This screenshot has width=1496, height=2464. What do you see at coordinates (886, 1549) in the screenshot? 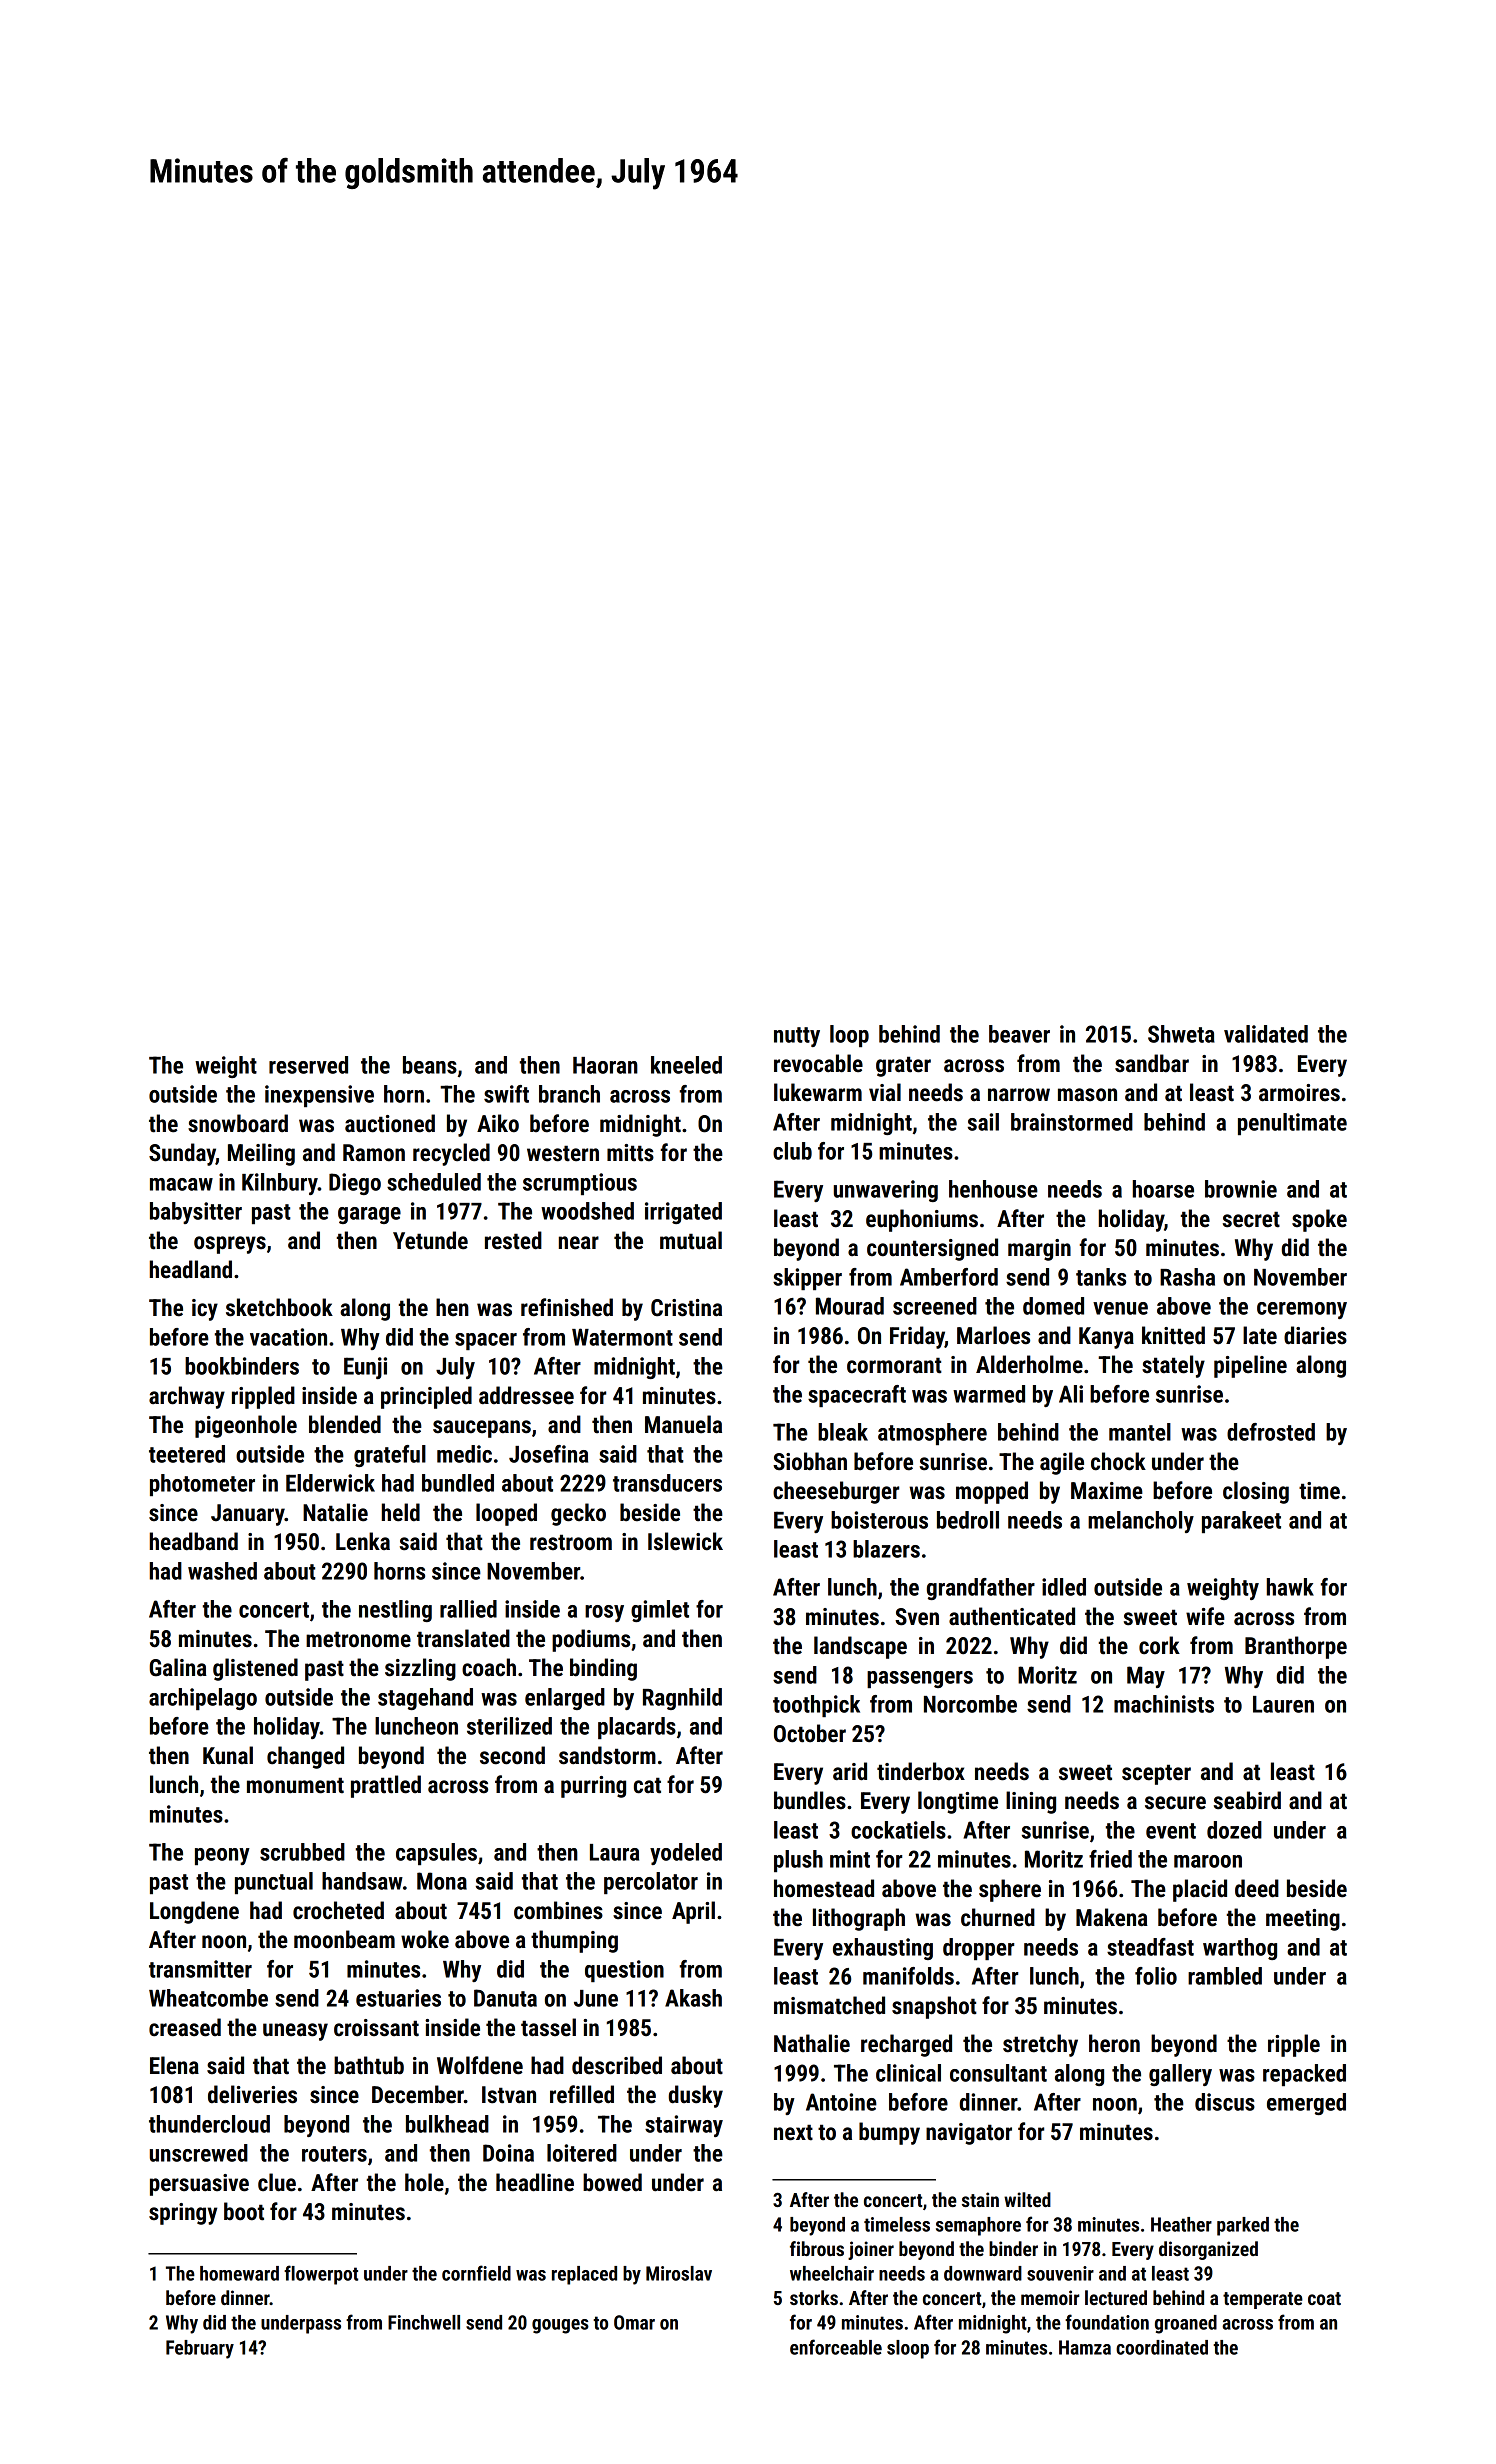
I see `blazers` at bounding box center [886, 1549].
